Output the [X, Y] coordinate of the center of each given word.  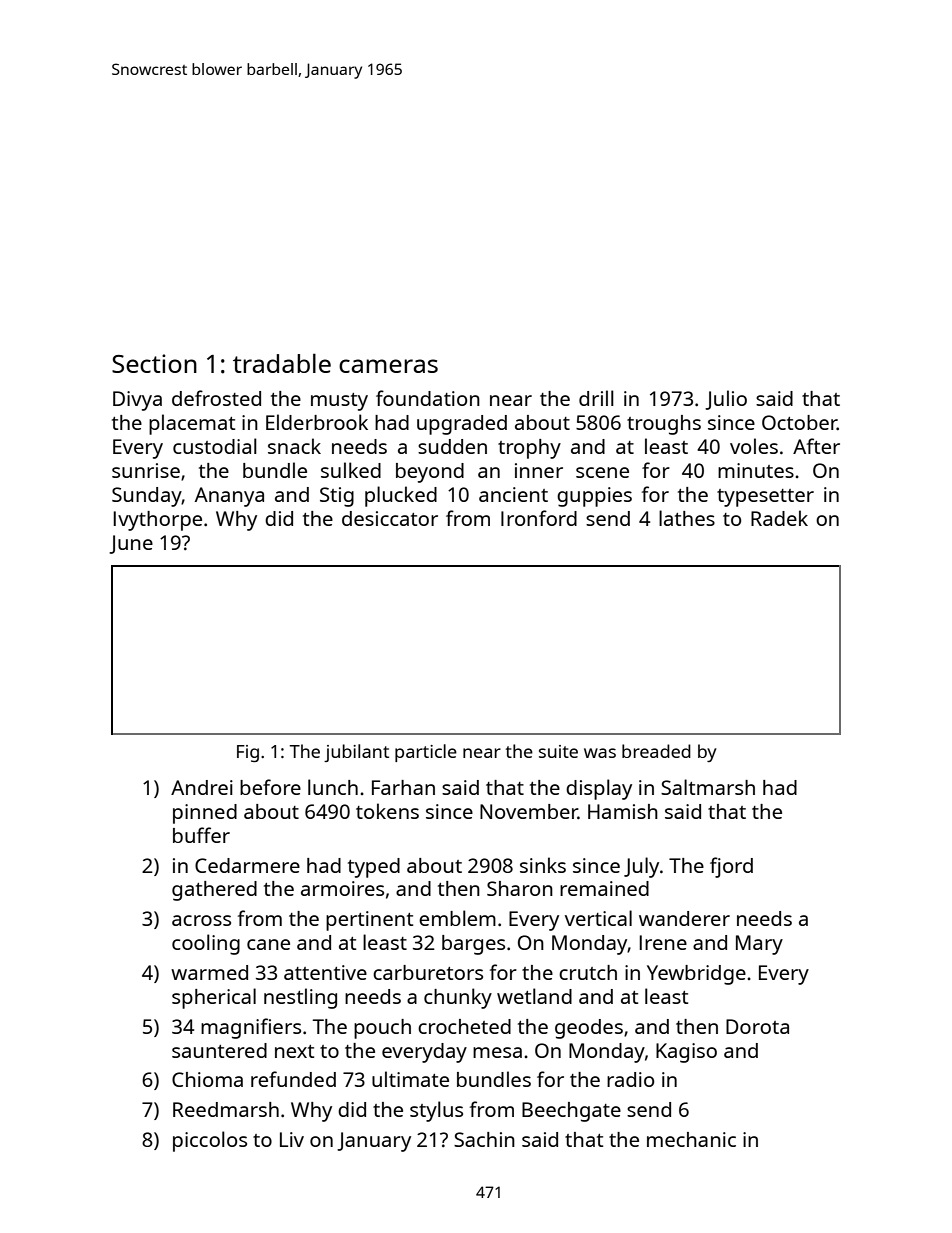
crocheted [464, 1026]
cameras [388, 366]
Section [154, 363]
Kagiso [686, 1053]
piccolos [210, 1141]
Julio [726, 400]
